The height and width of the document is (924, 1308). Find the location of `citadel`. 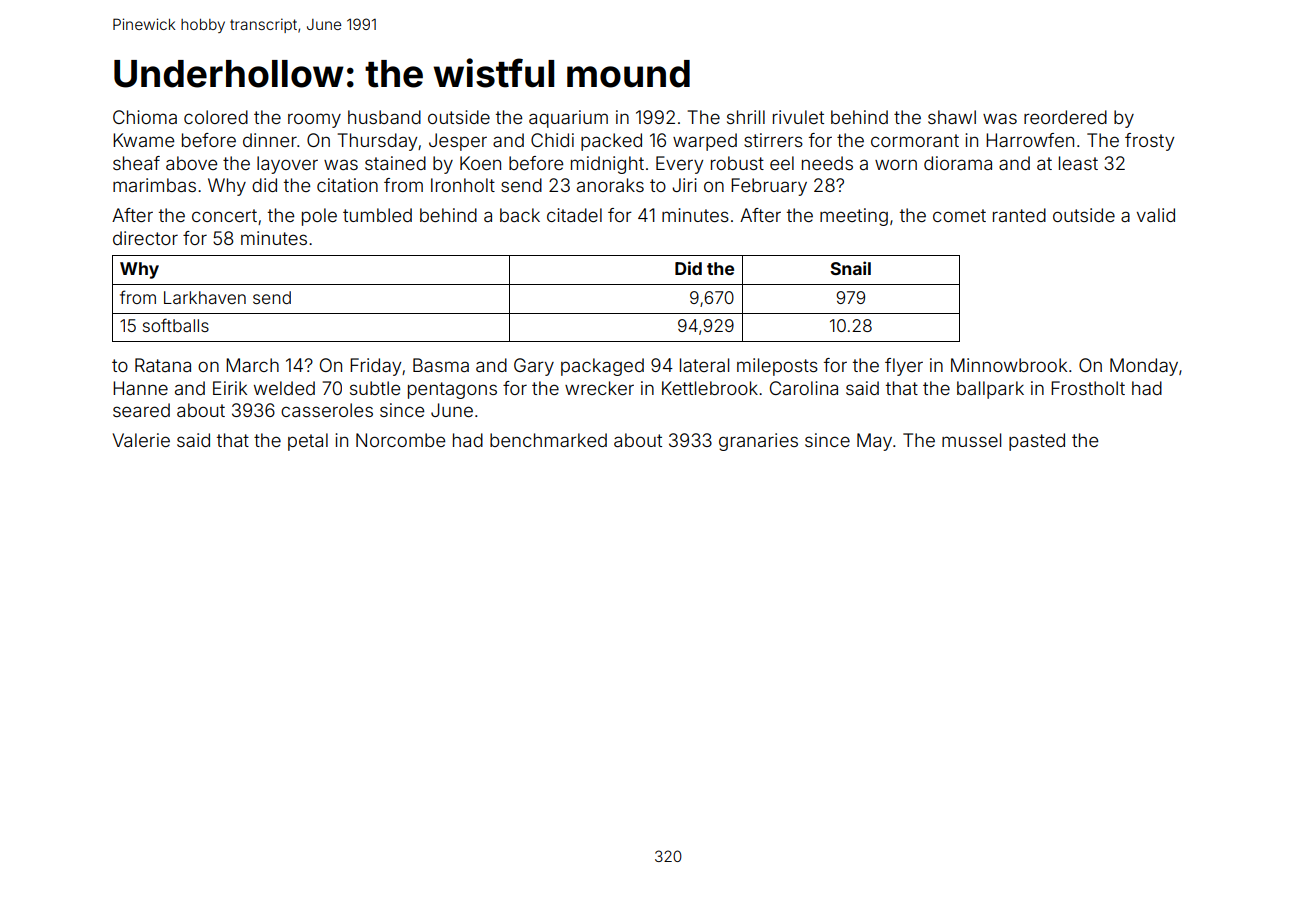

citadel is located at coordinates (574, 215).
